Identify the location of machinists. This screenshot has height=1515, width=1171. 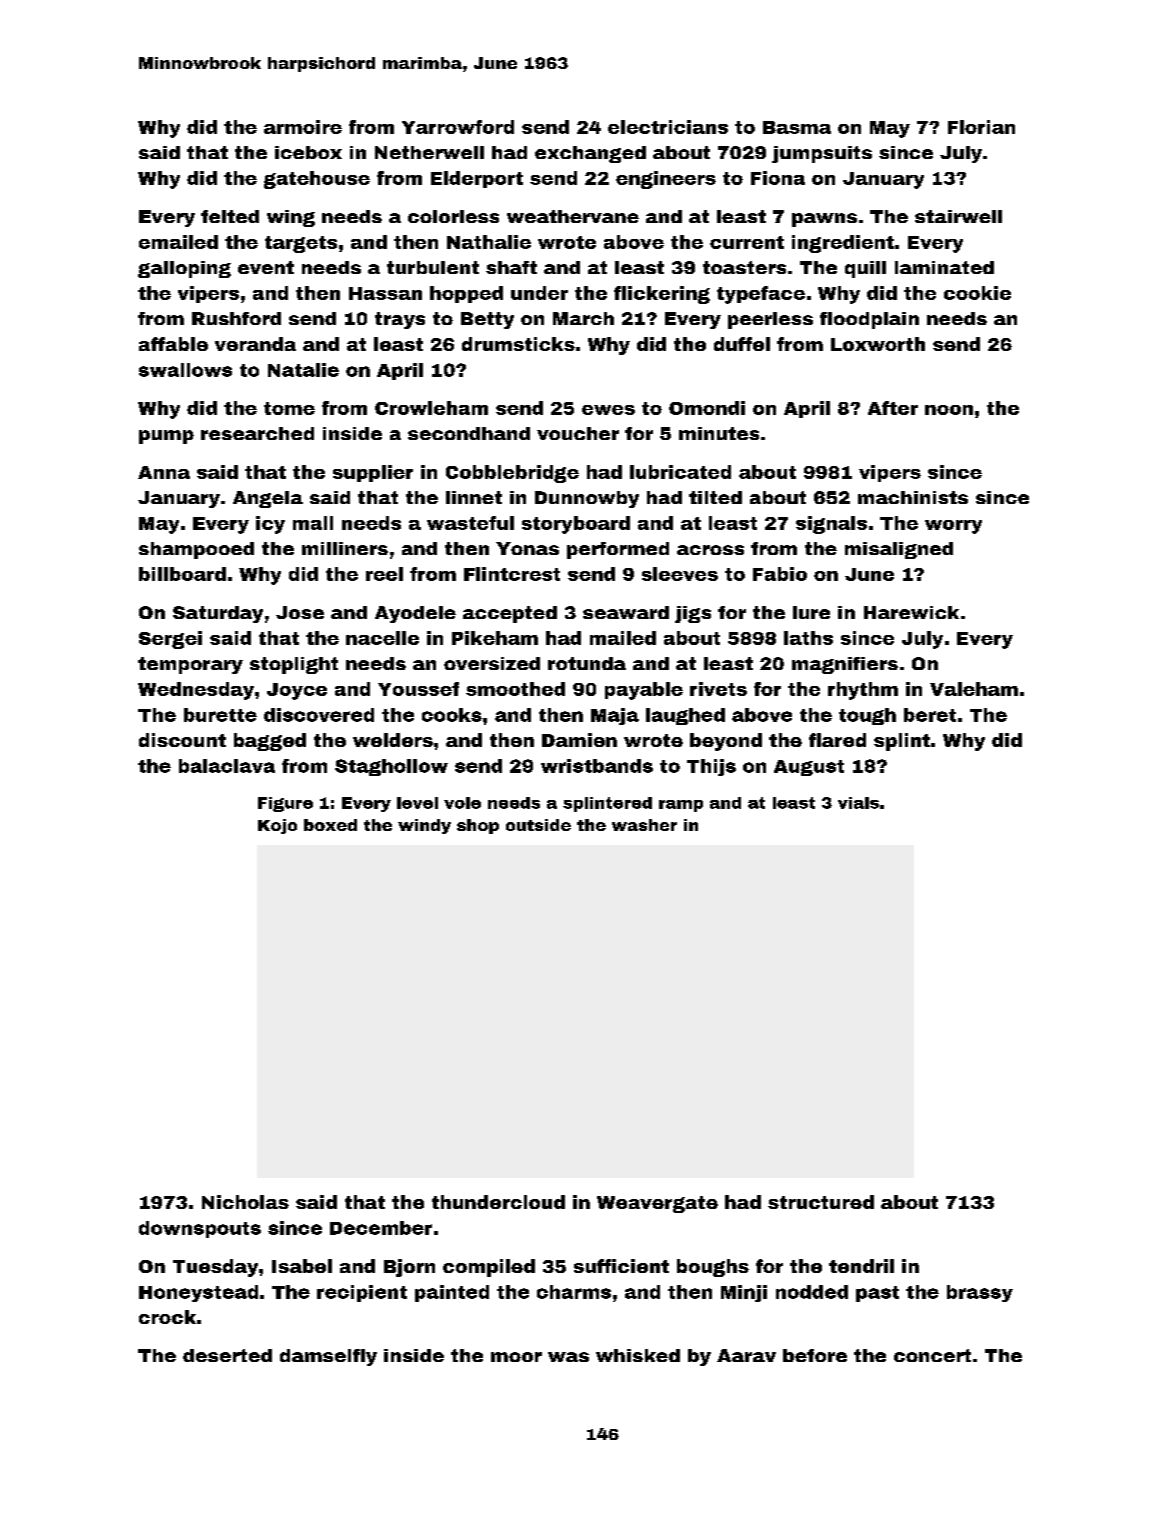
(913, 497).
